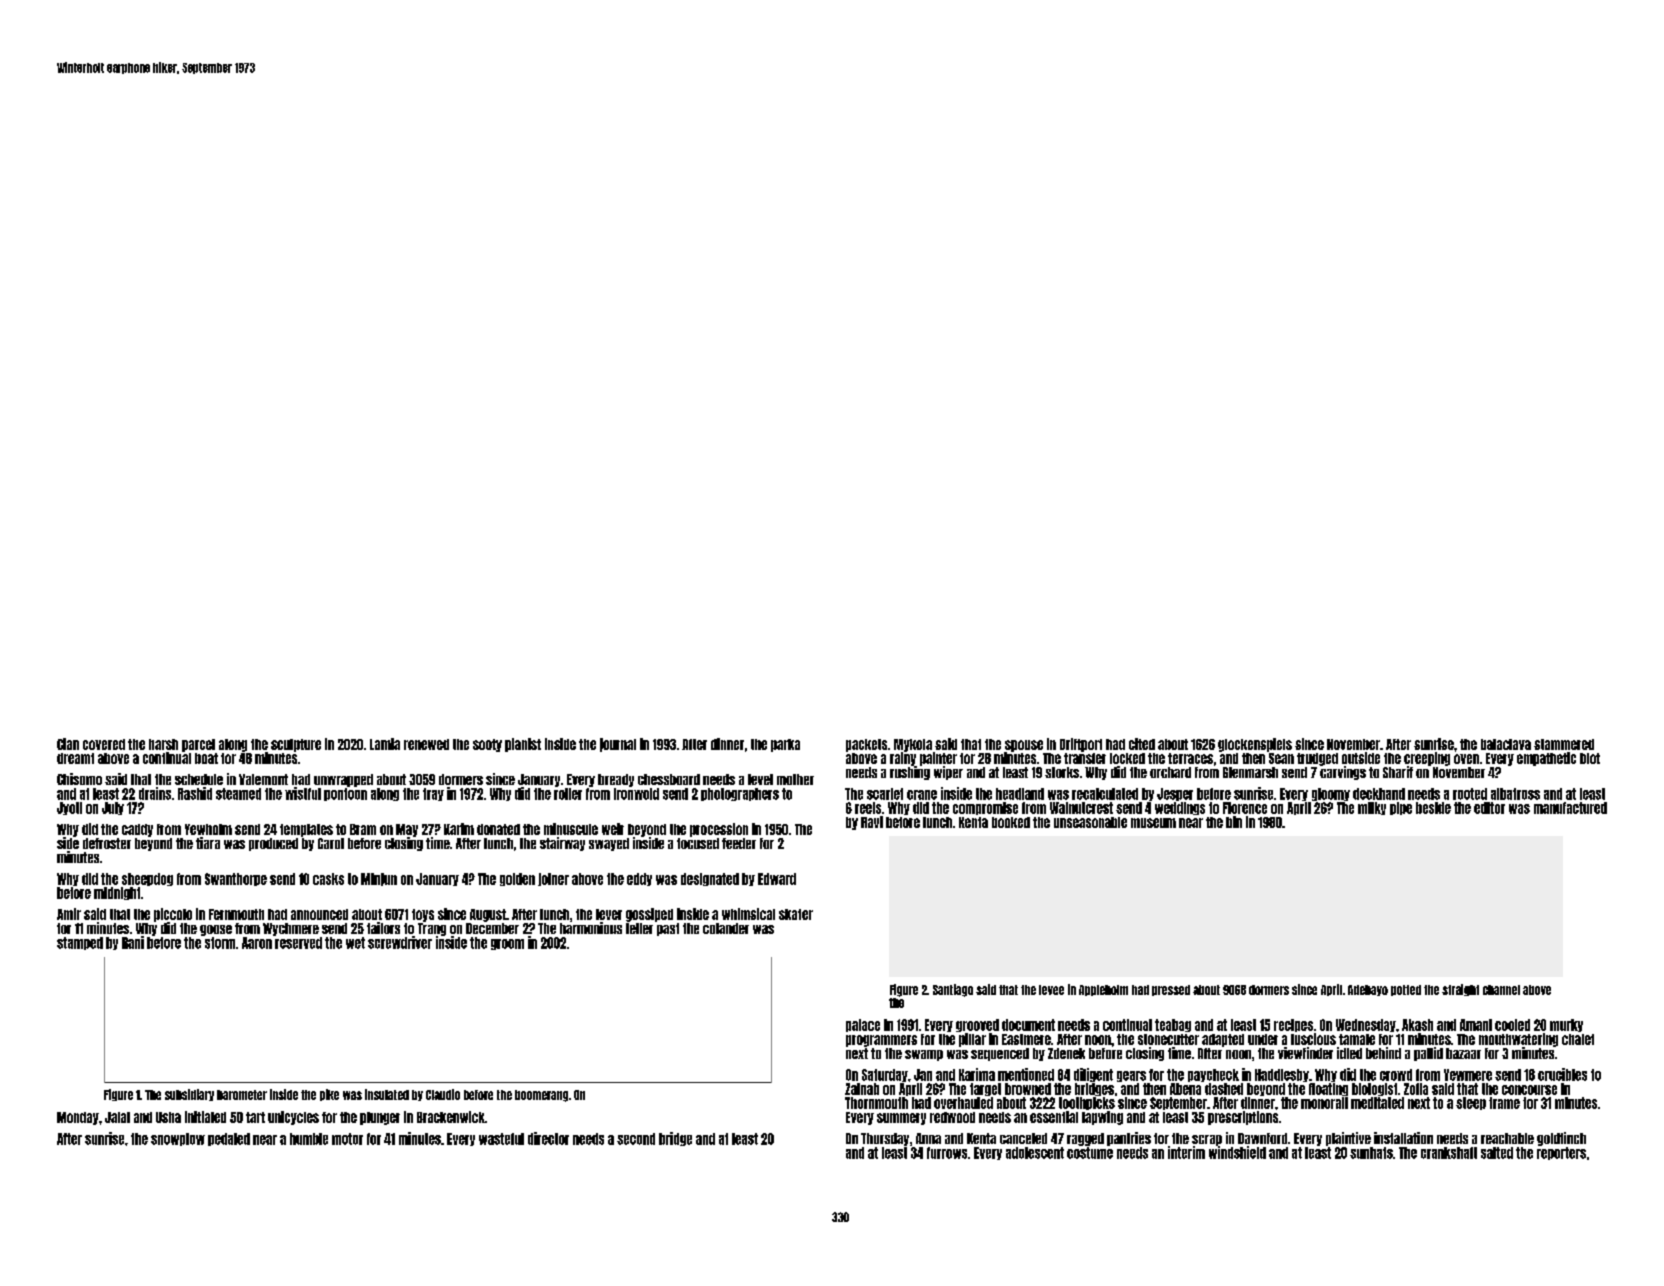 The width and height of the image is (1664, 1286). I want to click on dreamt, so click(75, 758).
